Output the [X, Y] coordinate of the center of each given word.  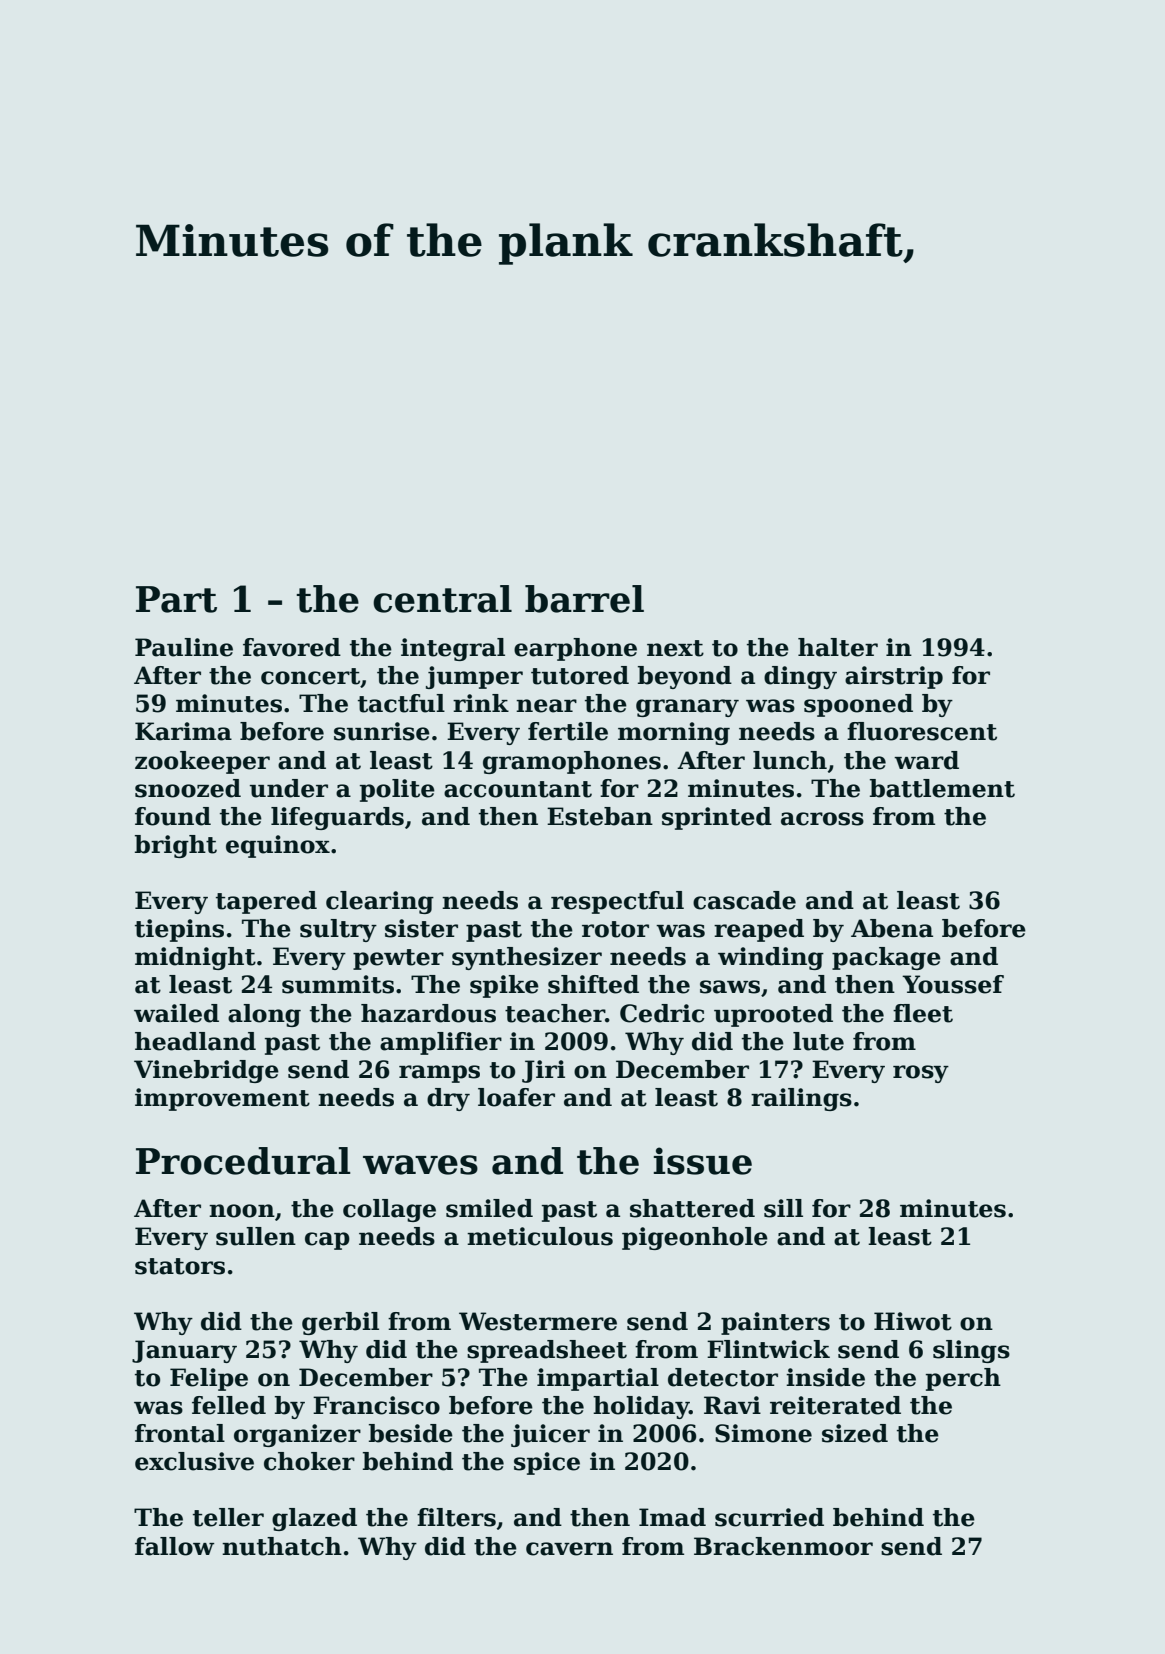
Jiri [543, 1071]
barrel [584, 599]
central [442, 599]
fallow [174, 1546]
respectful [617, 902]
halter [838, 647]
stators [180, 1266]
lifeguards [337, 818]
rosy [921, 1074]
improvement [222, 1099]
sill [783, 1208]
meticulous [540, 1236]
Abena [892, 928]
